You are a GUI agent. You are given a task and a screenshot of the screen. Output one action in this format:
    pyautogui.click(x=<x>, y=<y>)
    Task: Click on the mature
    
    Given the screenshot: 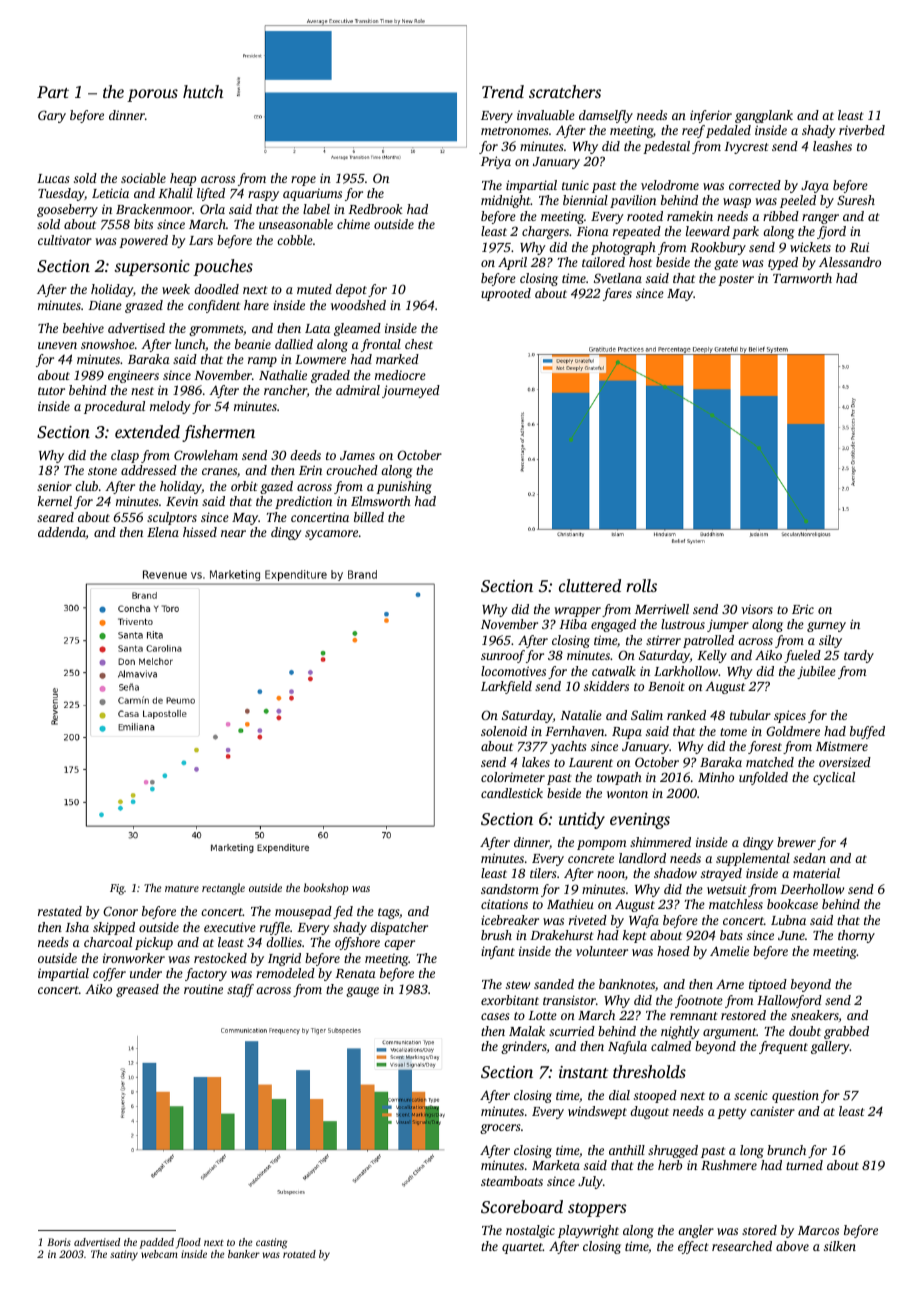 What is the action you would take?
    pyautogui.click(x=182, y=888)
